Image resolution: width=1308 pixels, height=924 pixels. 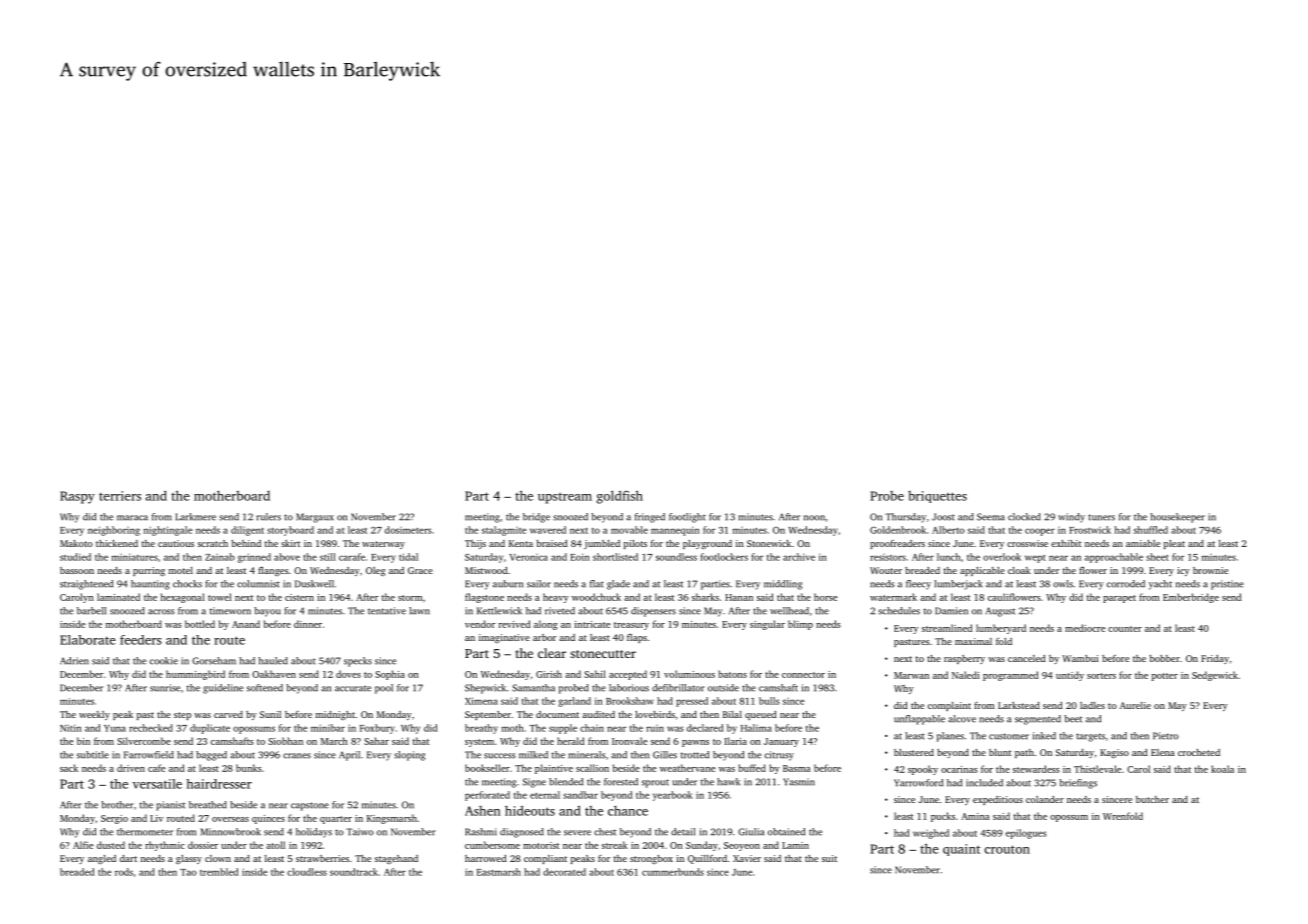 I want to click on upstream, so click(x=565, y=498).
